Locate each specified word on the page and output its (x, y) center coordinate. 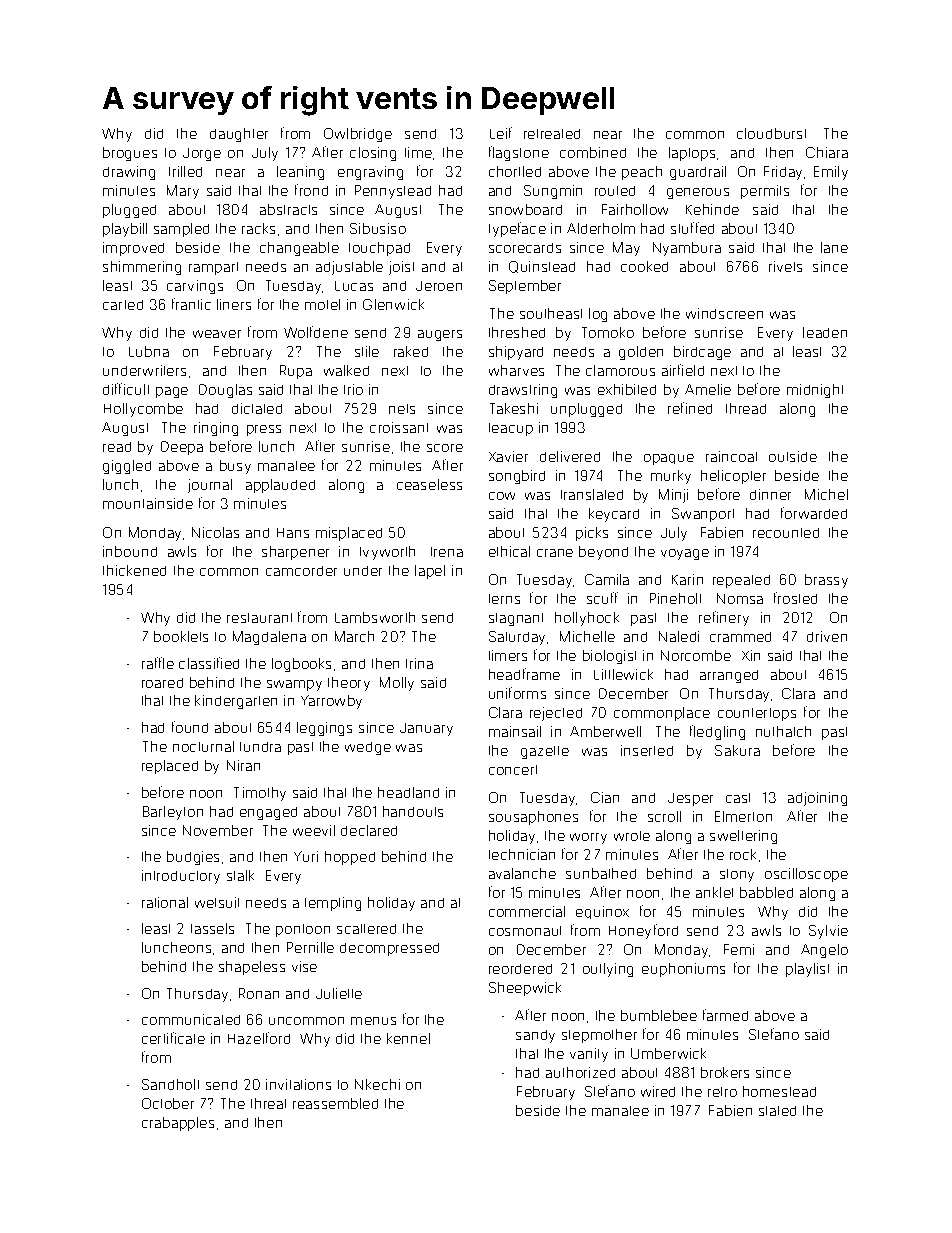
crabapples (178, 1124)
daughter (239, 135)
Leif (501, 133)
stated (777, 1111)
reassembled (335, 1103)
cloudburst (771, 133)
